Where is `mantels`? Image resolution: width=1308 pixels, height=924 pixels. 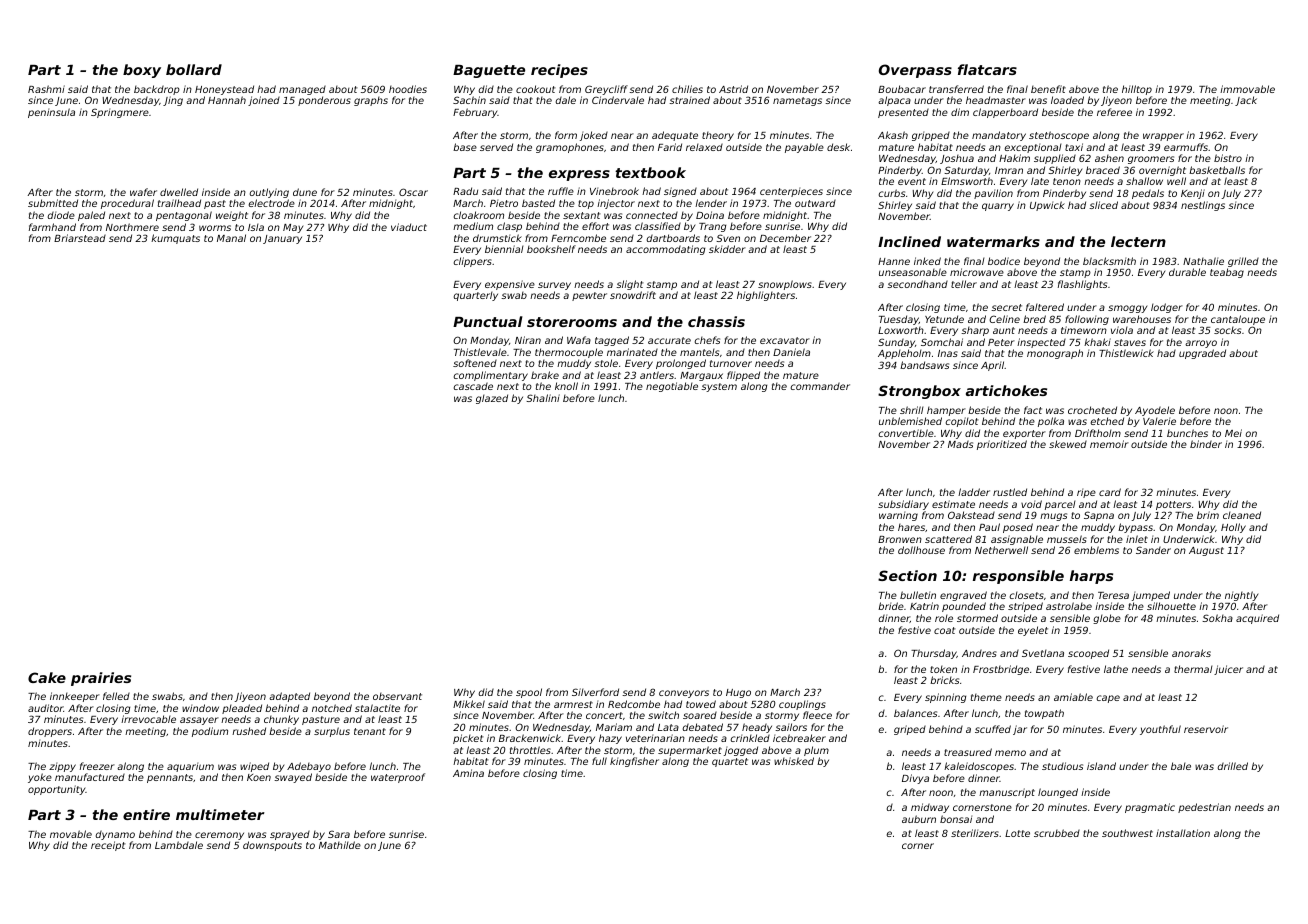 mantels is located at coordinates (699, 352).
